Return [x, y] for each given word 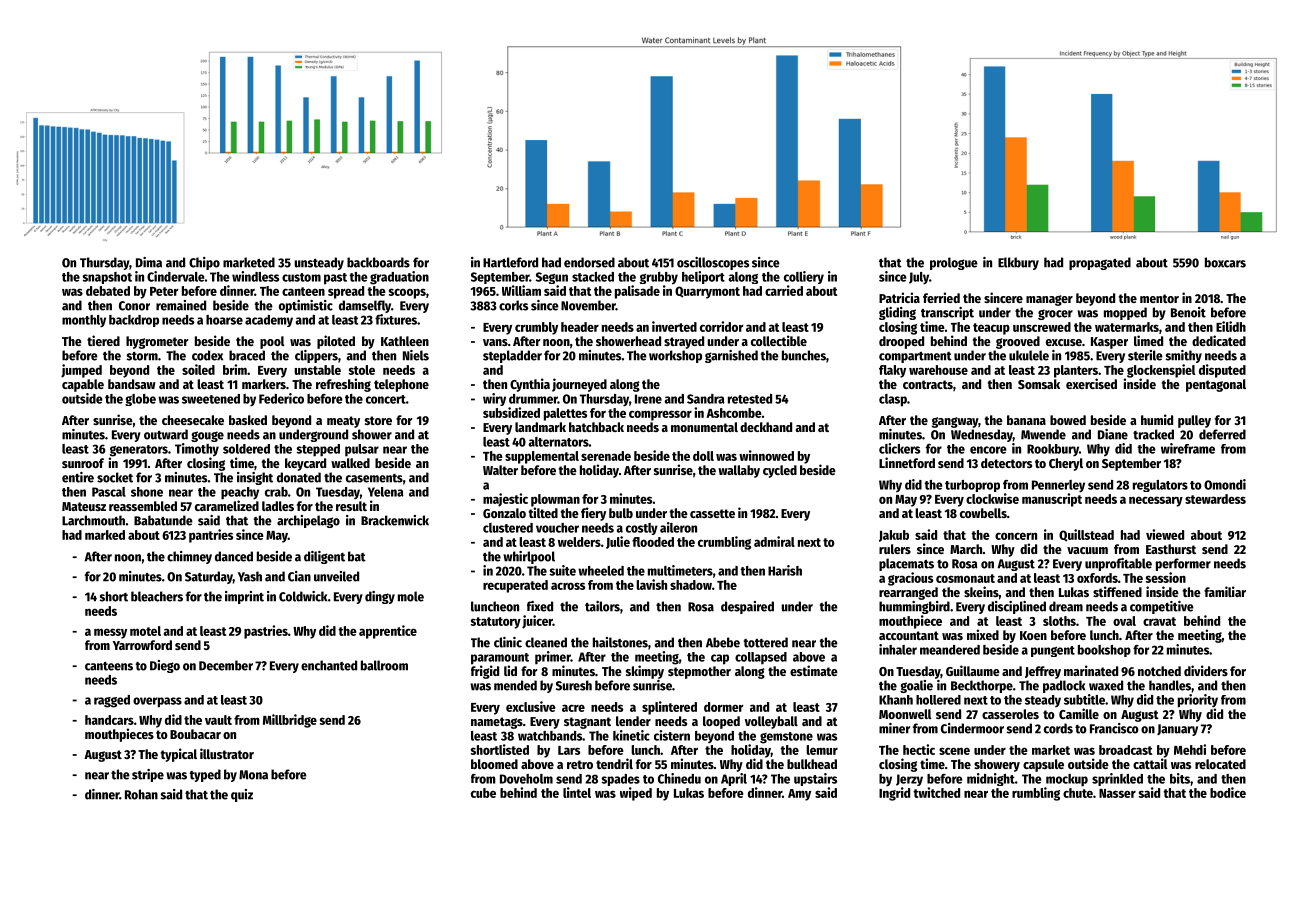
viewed [1165, 534]
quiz [242, 795]
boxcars [1225, 262]
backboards [378, 262]
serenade [606, 456]
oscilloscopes [713, 263]
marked [105, 535]
